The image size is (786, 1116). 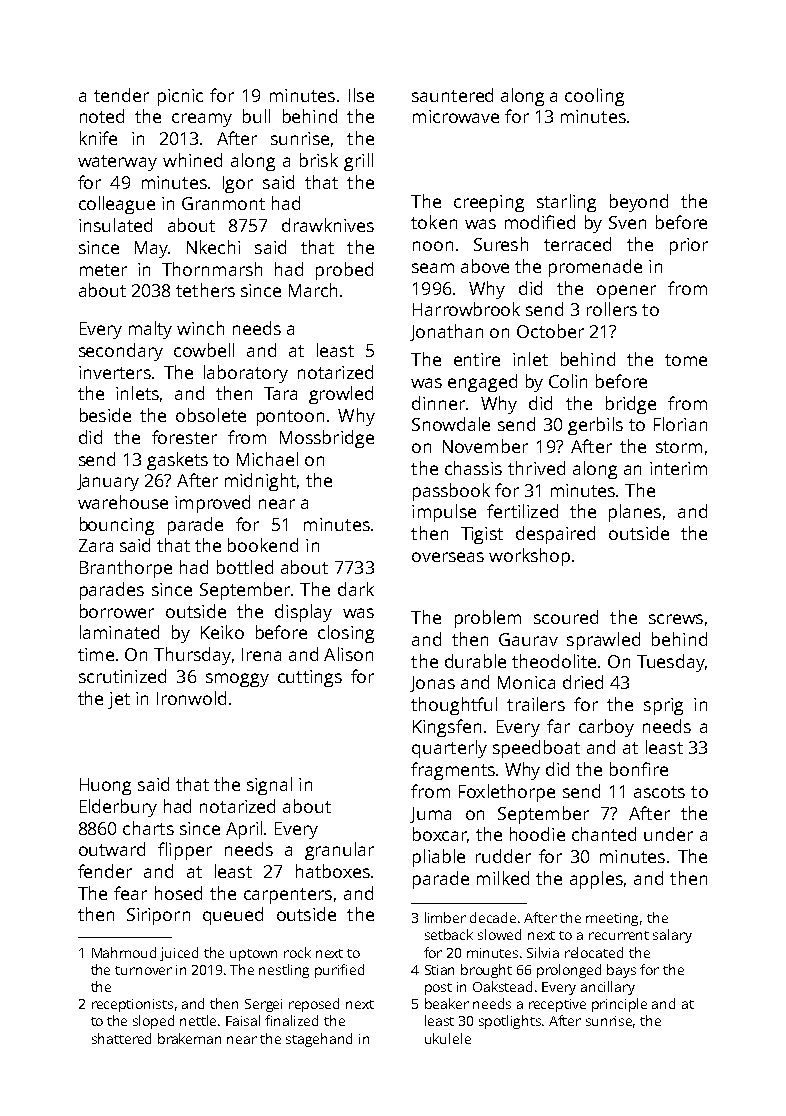 I want to click on Foxlethorpe, so click(x=507, y=793).
